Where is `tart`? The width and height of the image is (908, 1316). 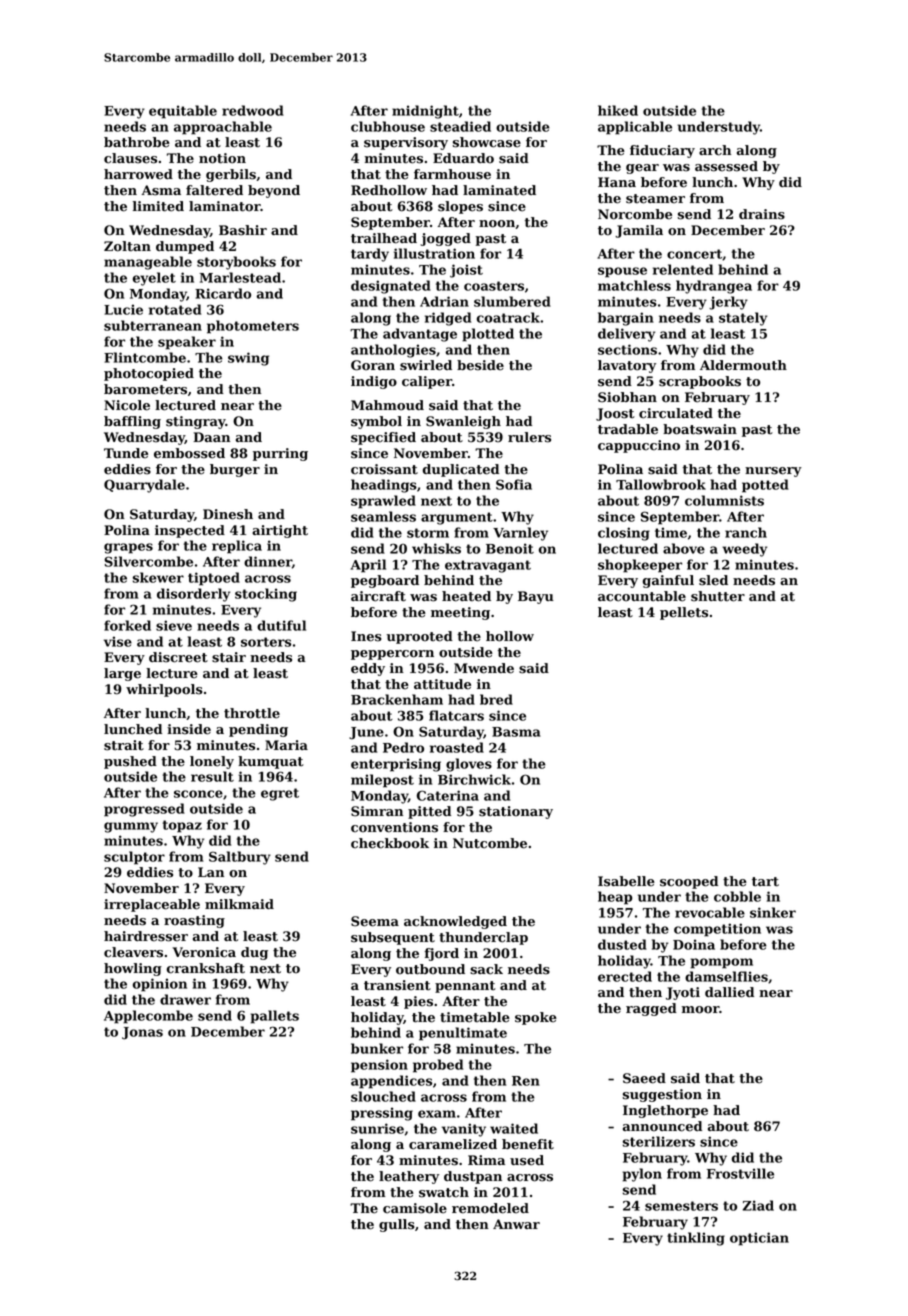
tart is located at coordinates (765, 882).
